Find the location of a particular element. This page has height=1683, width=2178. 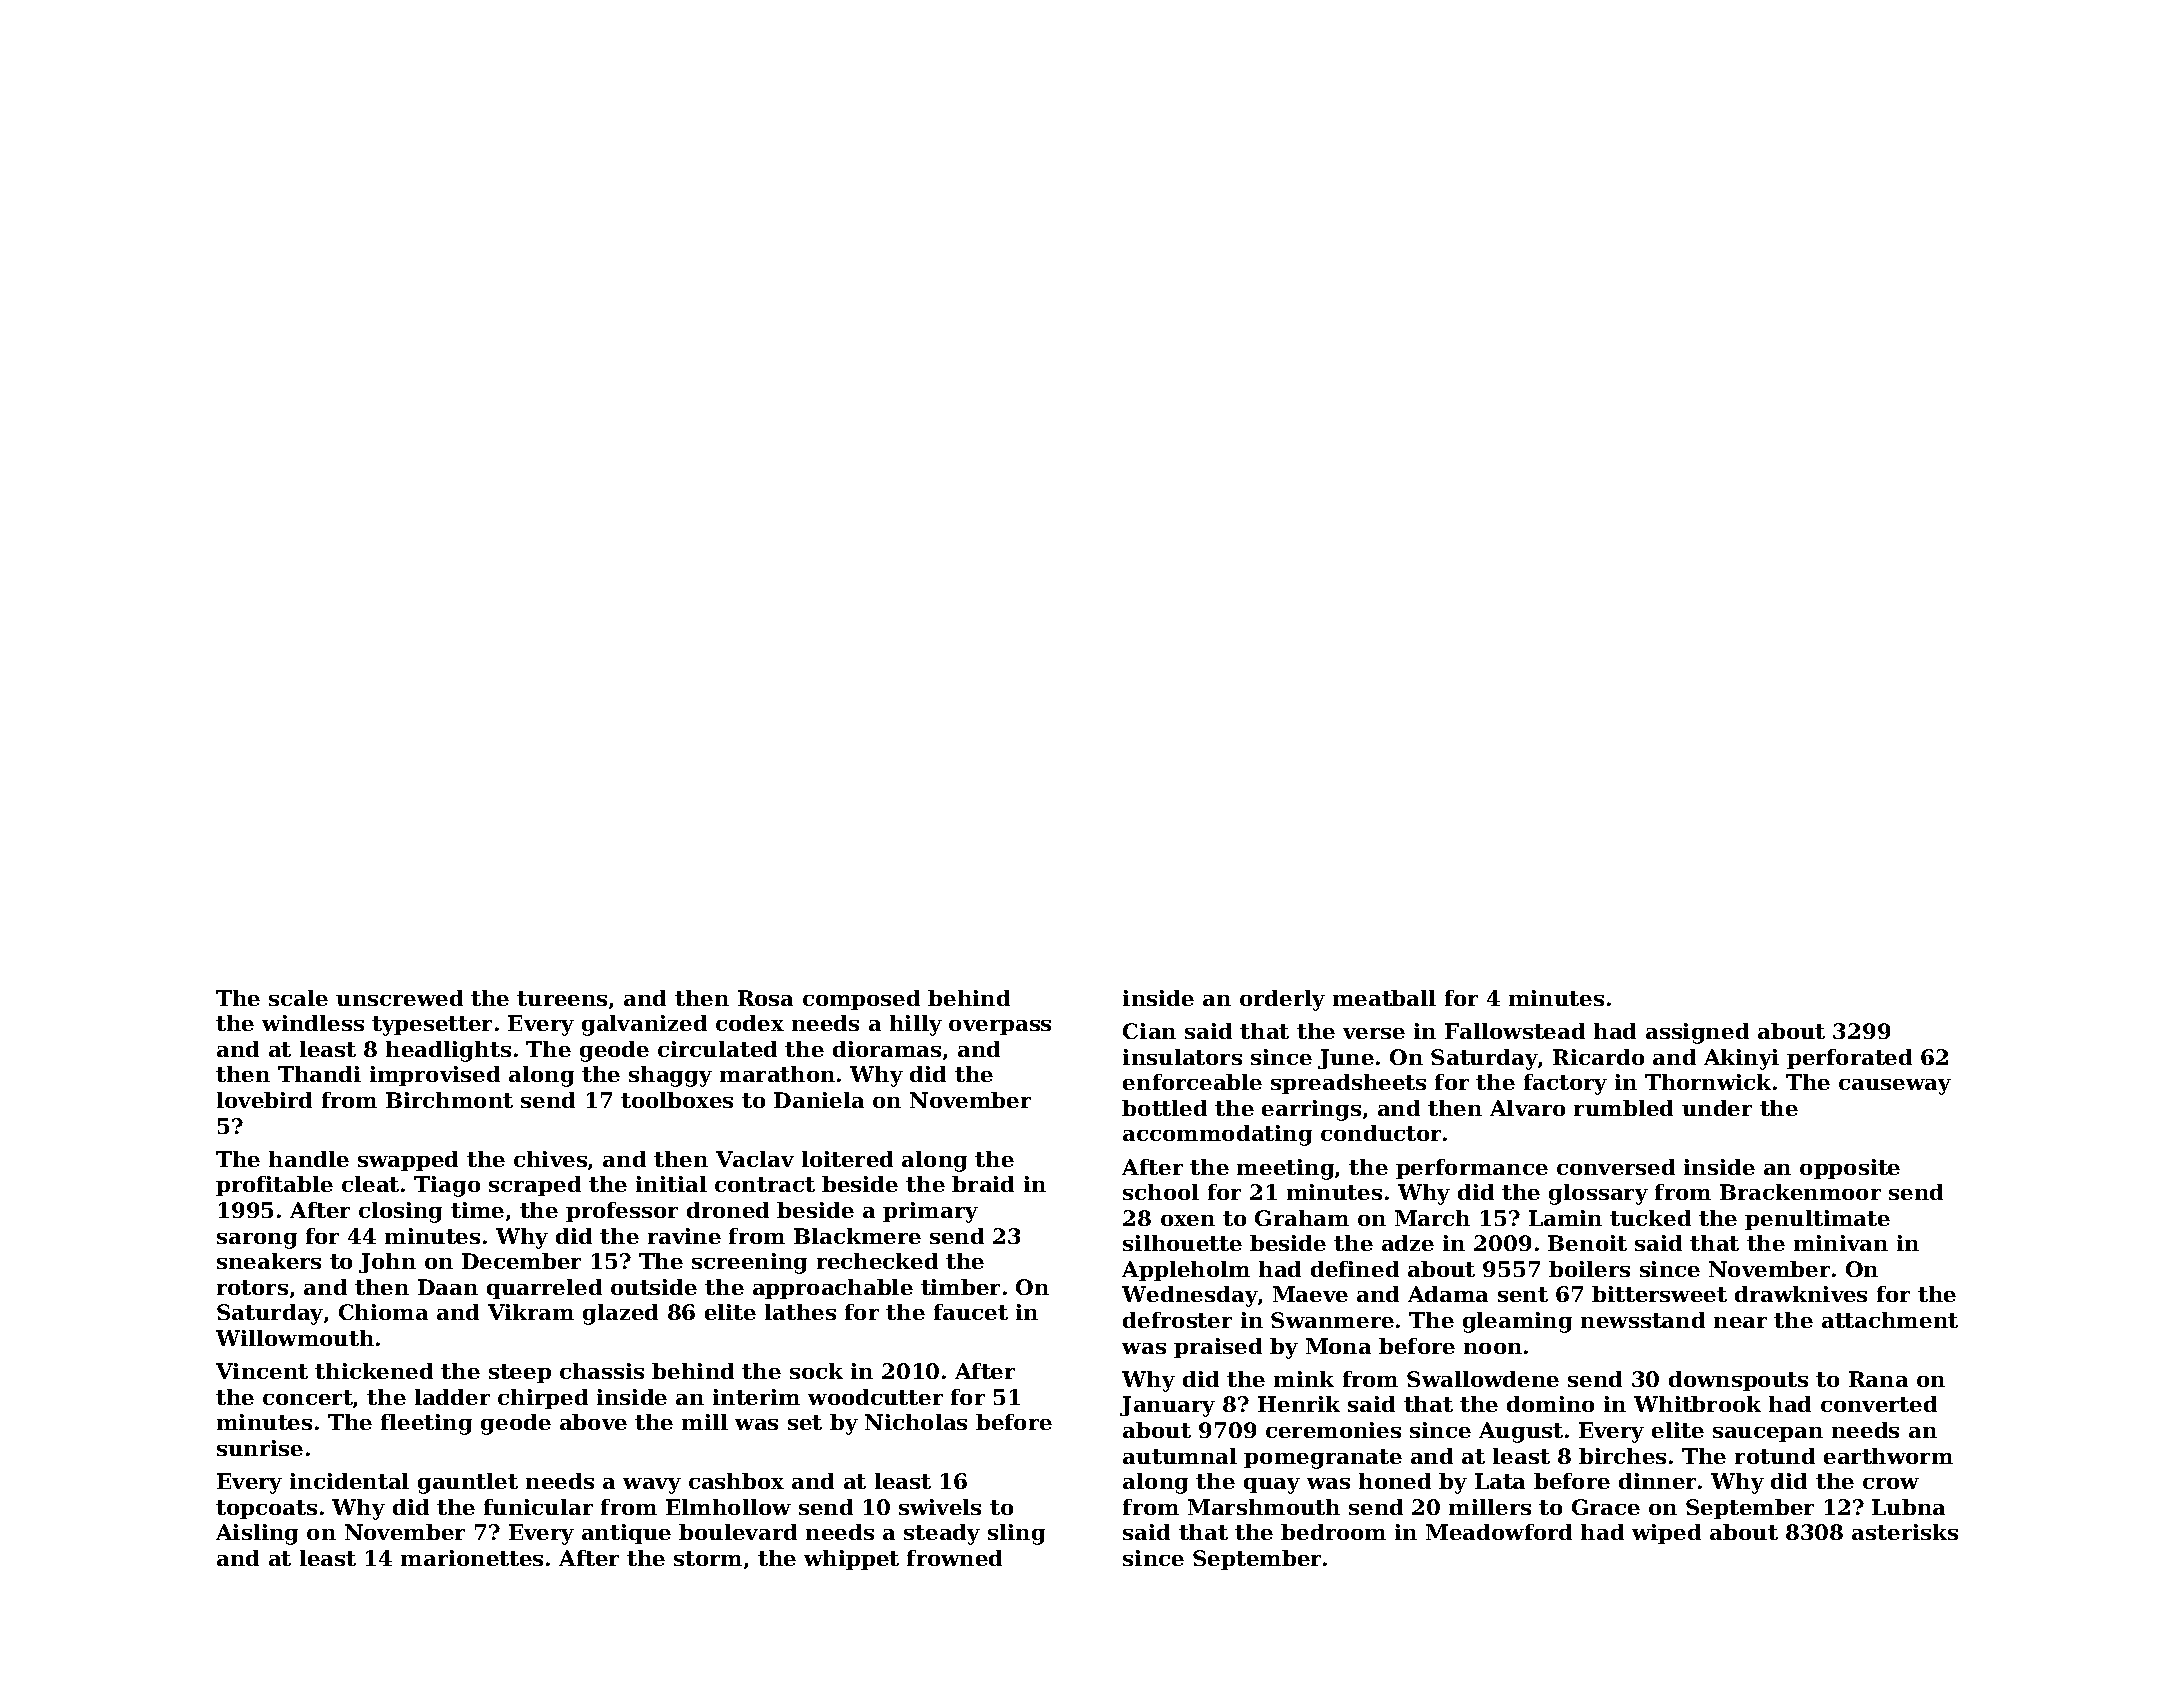

penultimate is located at coordinates (1817, 1220).
